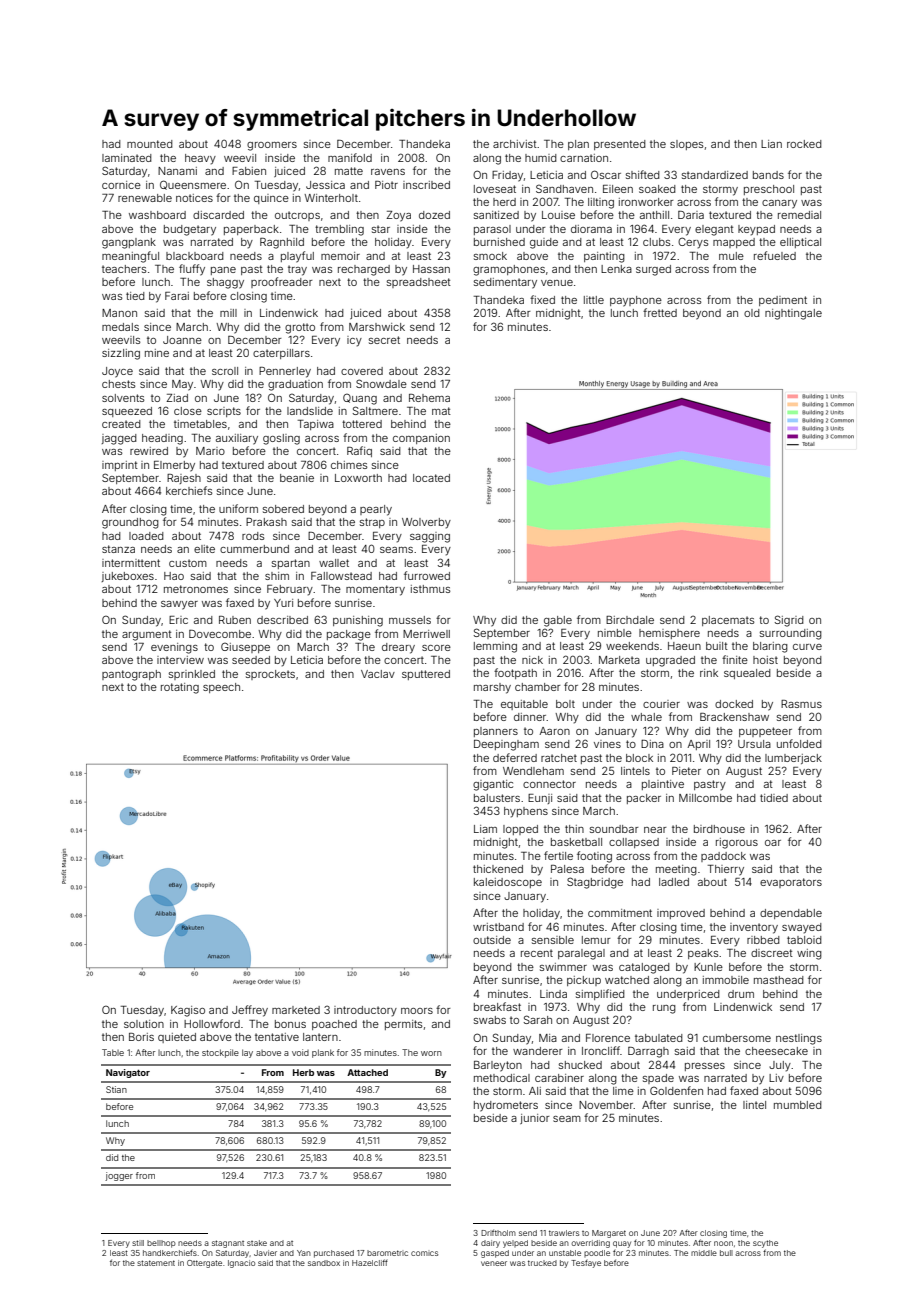 The height and width of the page is (1308, 924). What do you see at coordinates (362, 424) in the page?
I see `tottered` at bounding box center [362, 424].
